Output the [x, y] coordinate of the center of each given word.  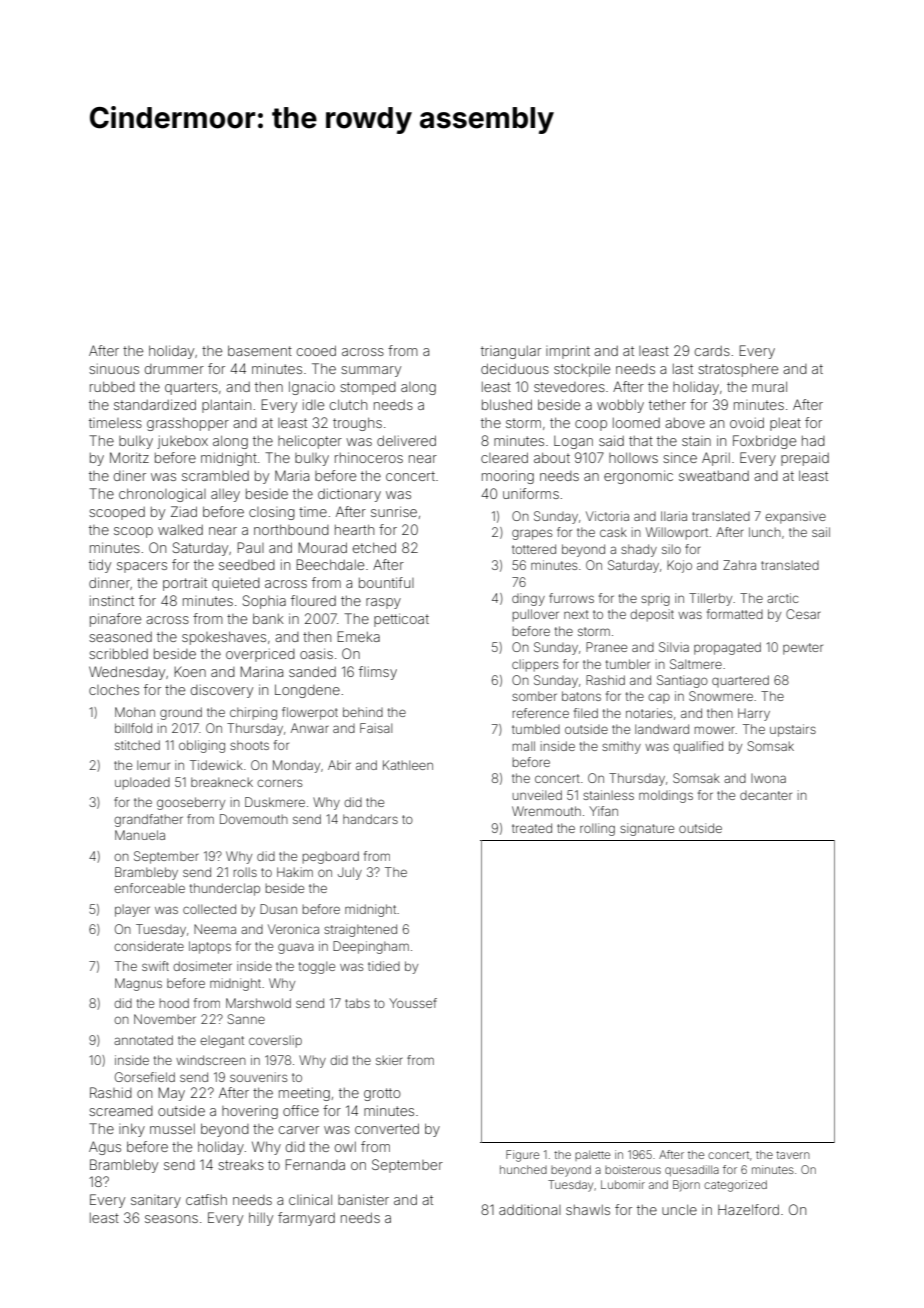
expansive [795, 517]
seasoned [120, 637]
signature [647, 829]
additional [530, 1210]
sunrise [394, 511]
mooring [508, 477]
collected [209, 909]
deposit [652, 615]
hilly [261, 1219]
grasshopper [188, 424]
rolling [597, 829]
